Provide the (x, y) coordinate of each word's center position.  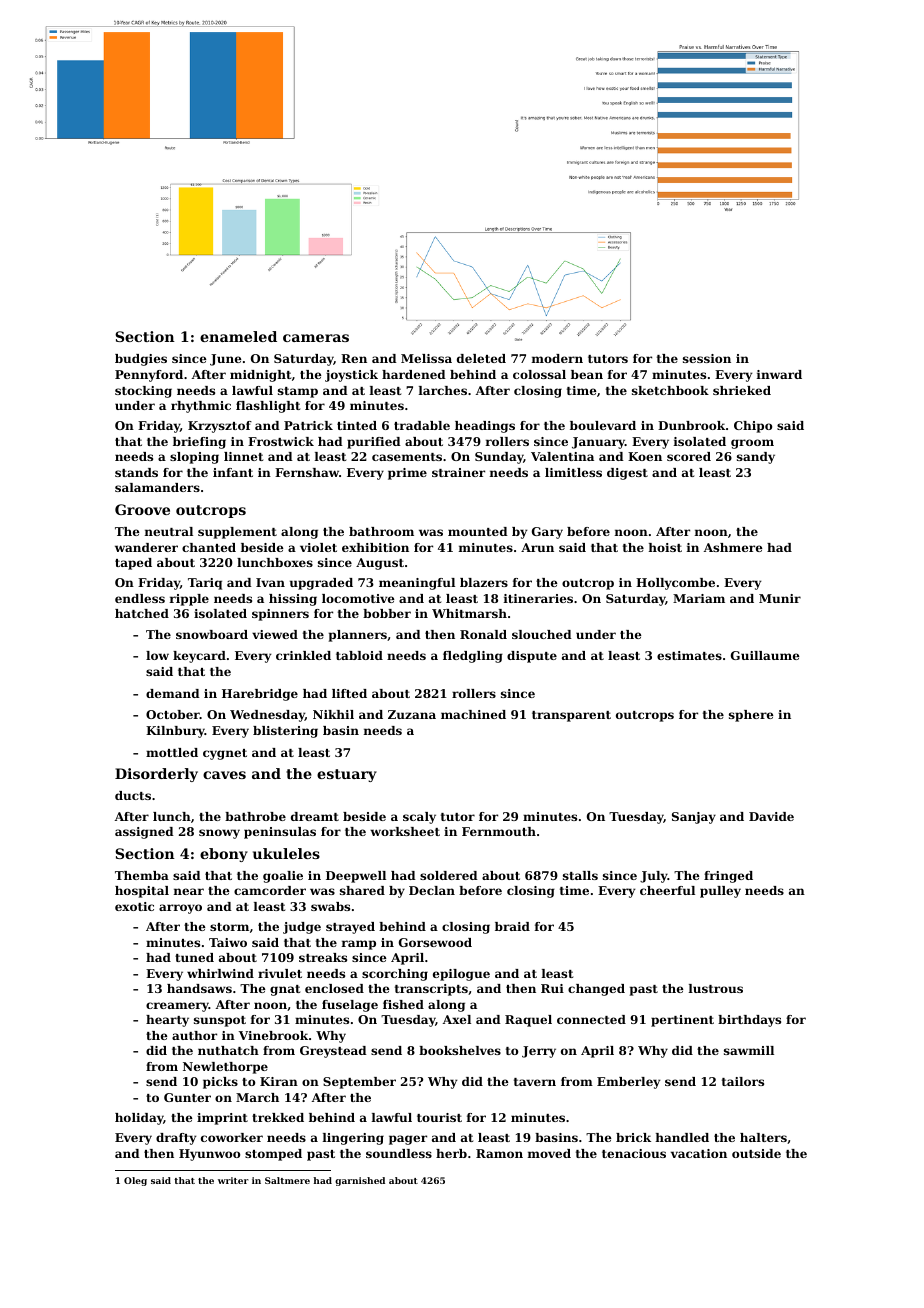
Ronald (483, 634)
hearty (167, 1021)
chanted (209, 547)
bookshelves (460, 1050)
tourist (439, 1117)
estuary (347, 775)
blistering (285, 732)
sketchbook (670, 390)
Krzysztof (220, 427)
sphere (751, 716)
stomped (273, 1155)
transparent (571, 716)
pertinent (682, 1021)
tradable (422, 425)
